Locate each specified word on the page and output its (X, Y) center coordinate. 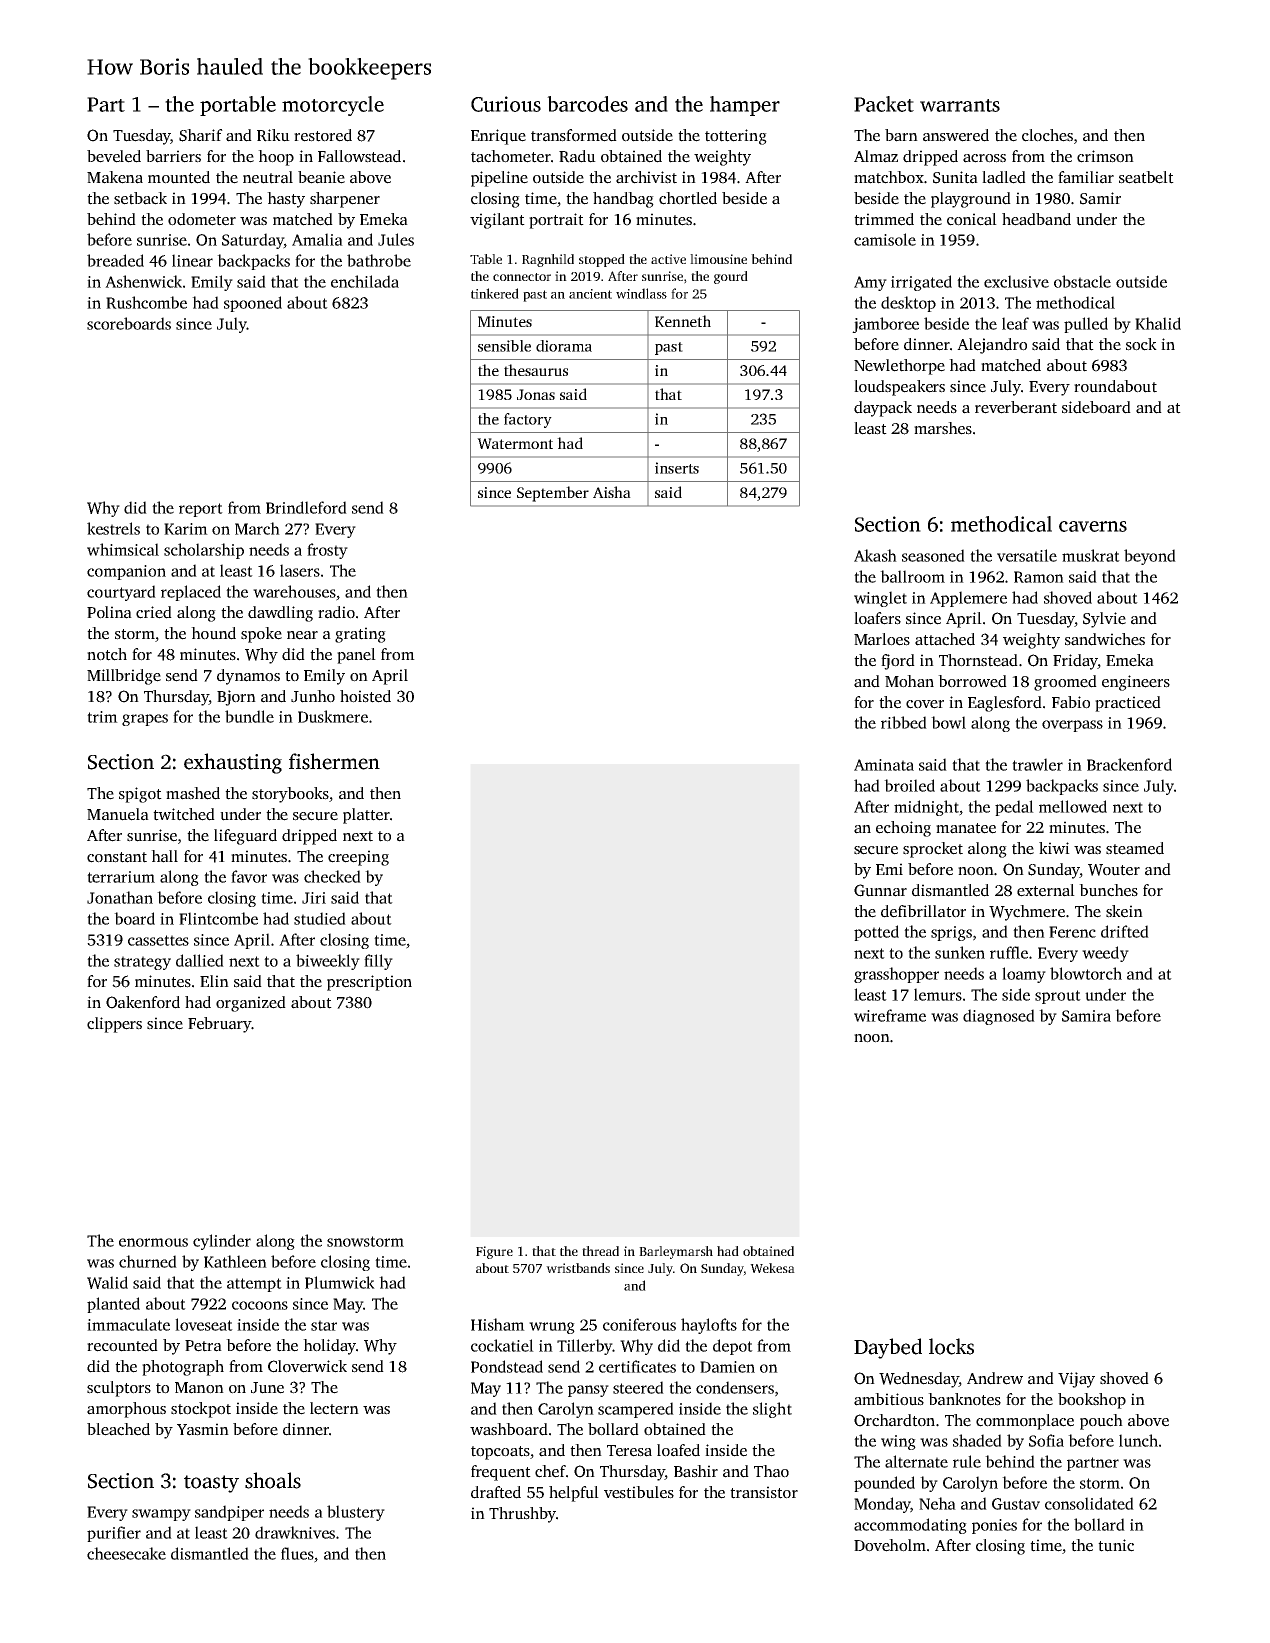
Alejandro (992, 346)
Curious (506, 104)
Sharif (201, 135)
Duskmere (333, 716)
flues (297, 1553)
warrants (960, 105)
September (553, 494)
